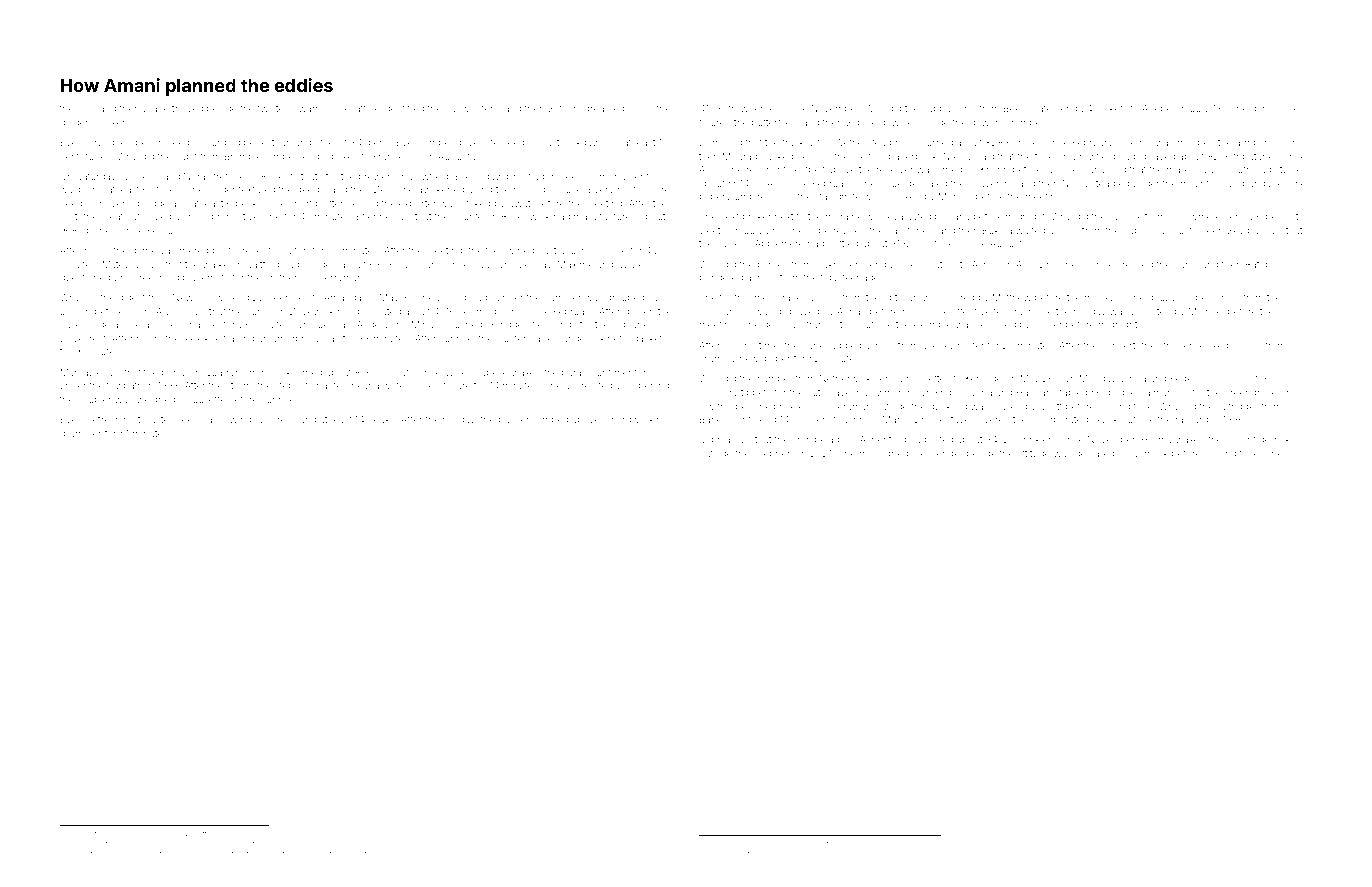 The height and width of the screenshot is (887, 1372). Describe the element at coordinates (112, 833) in the screenshot. I see `hilt` at that location.
